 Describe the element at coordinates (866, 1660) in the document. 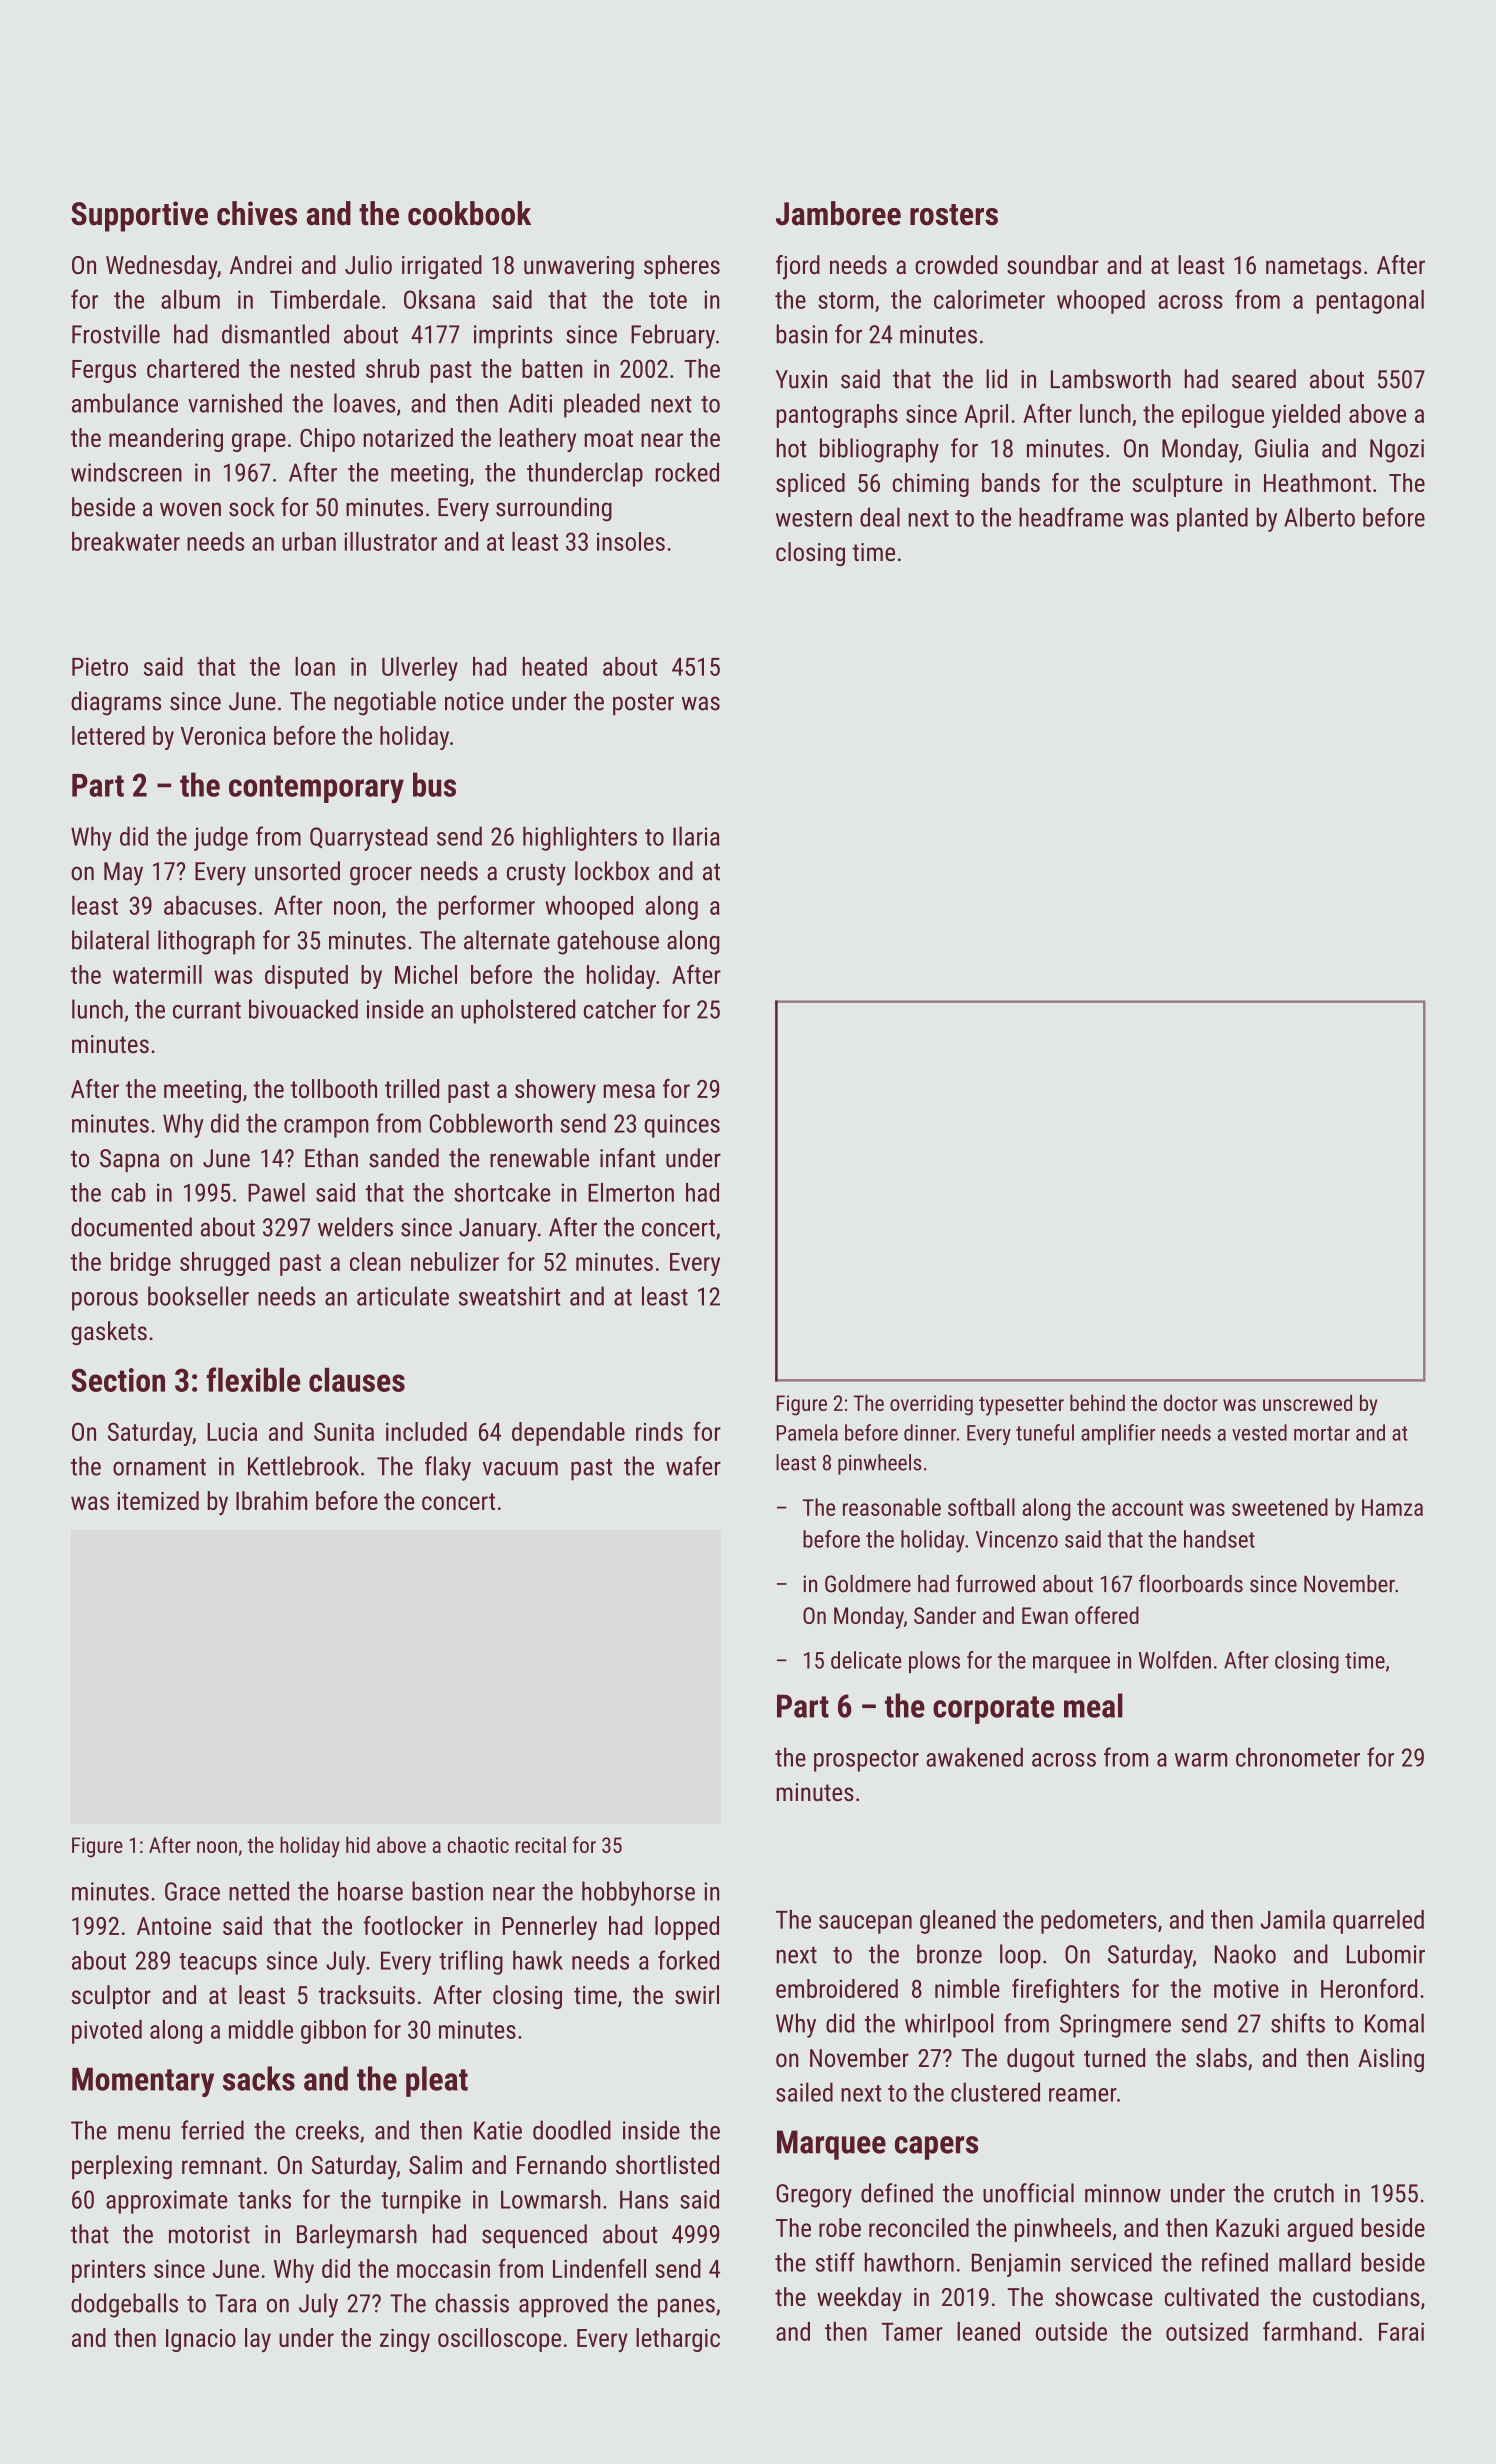

I see `delicate` at that location.
